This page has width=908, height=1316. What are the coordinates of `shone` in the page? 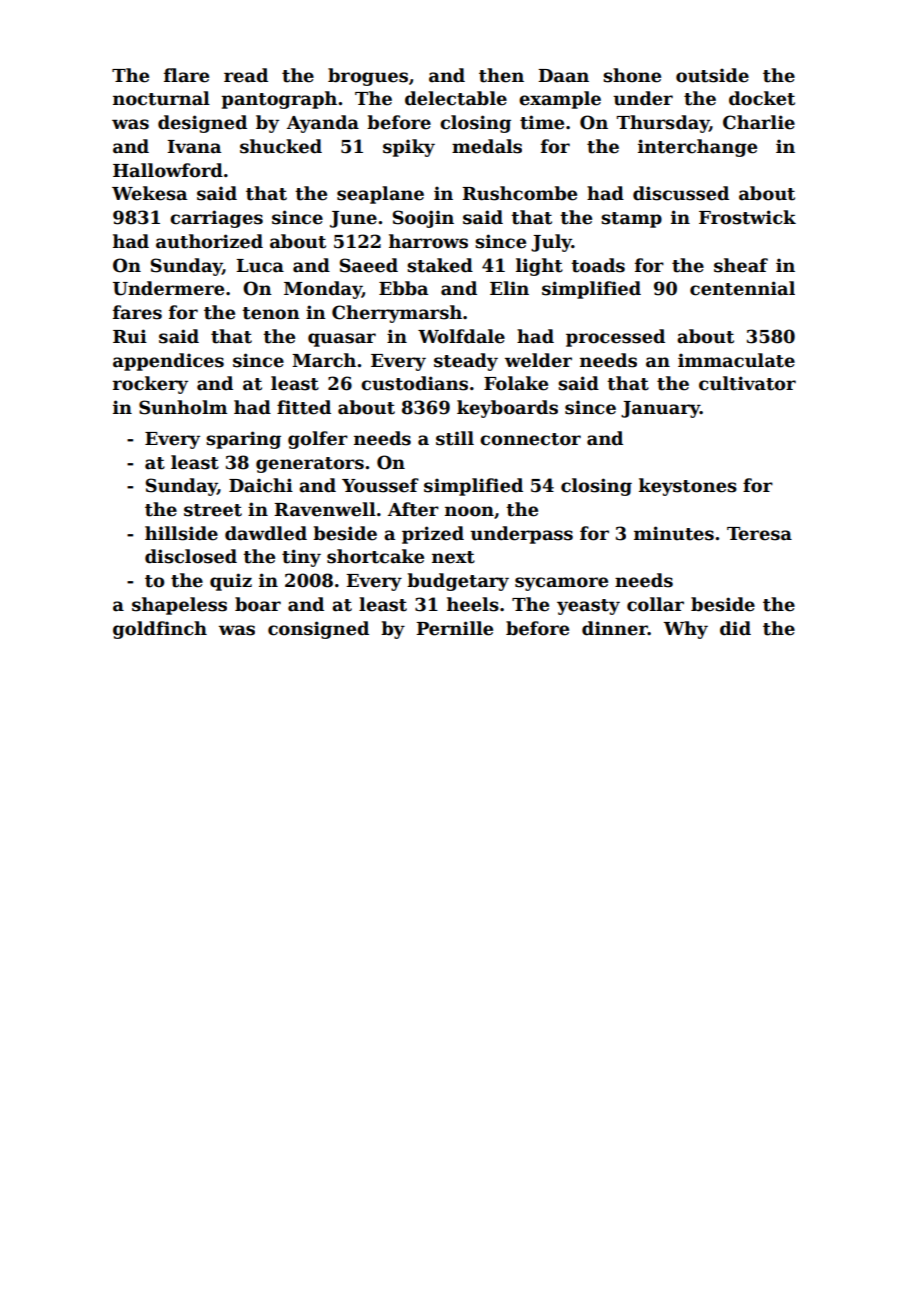 It's located at (632, 75).
